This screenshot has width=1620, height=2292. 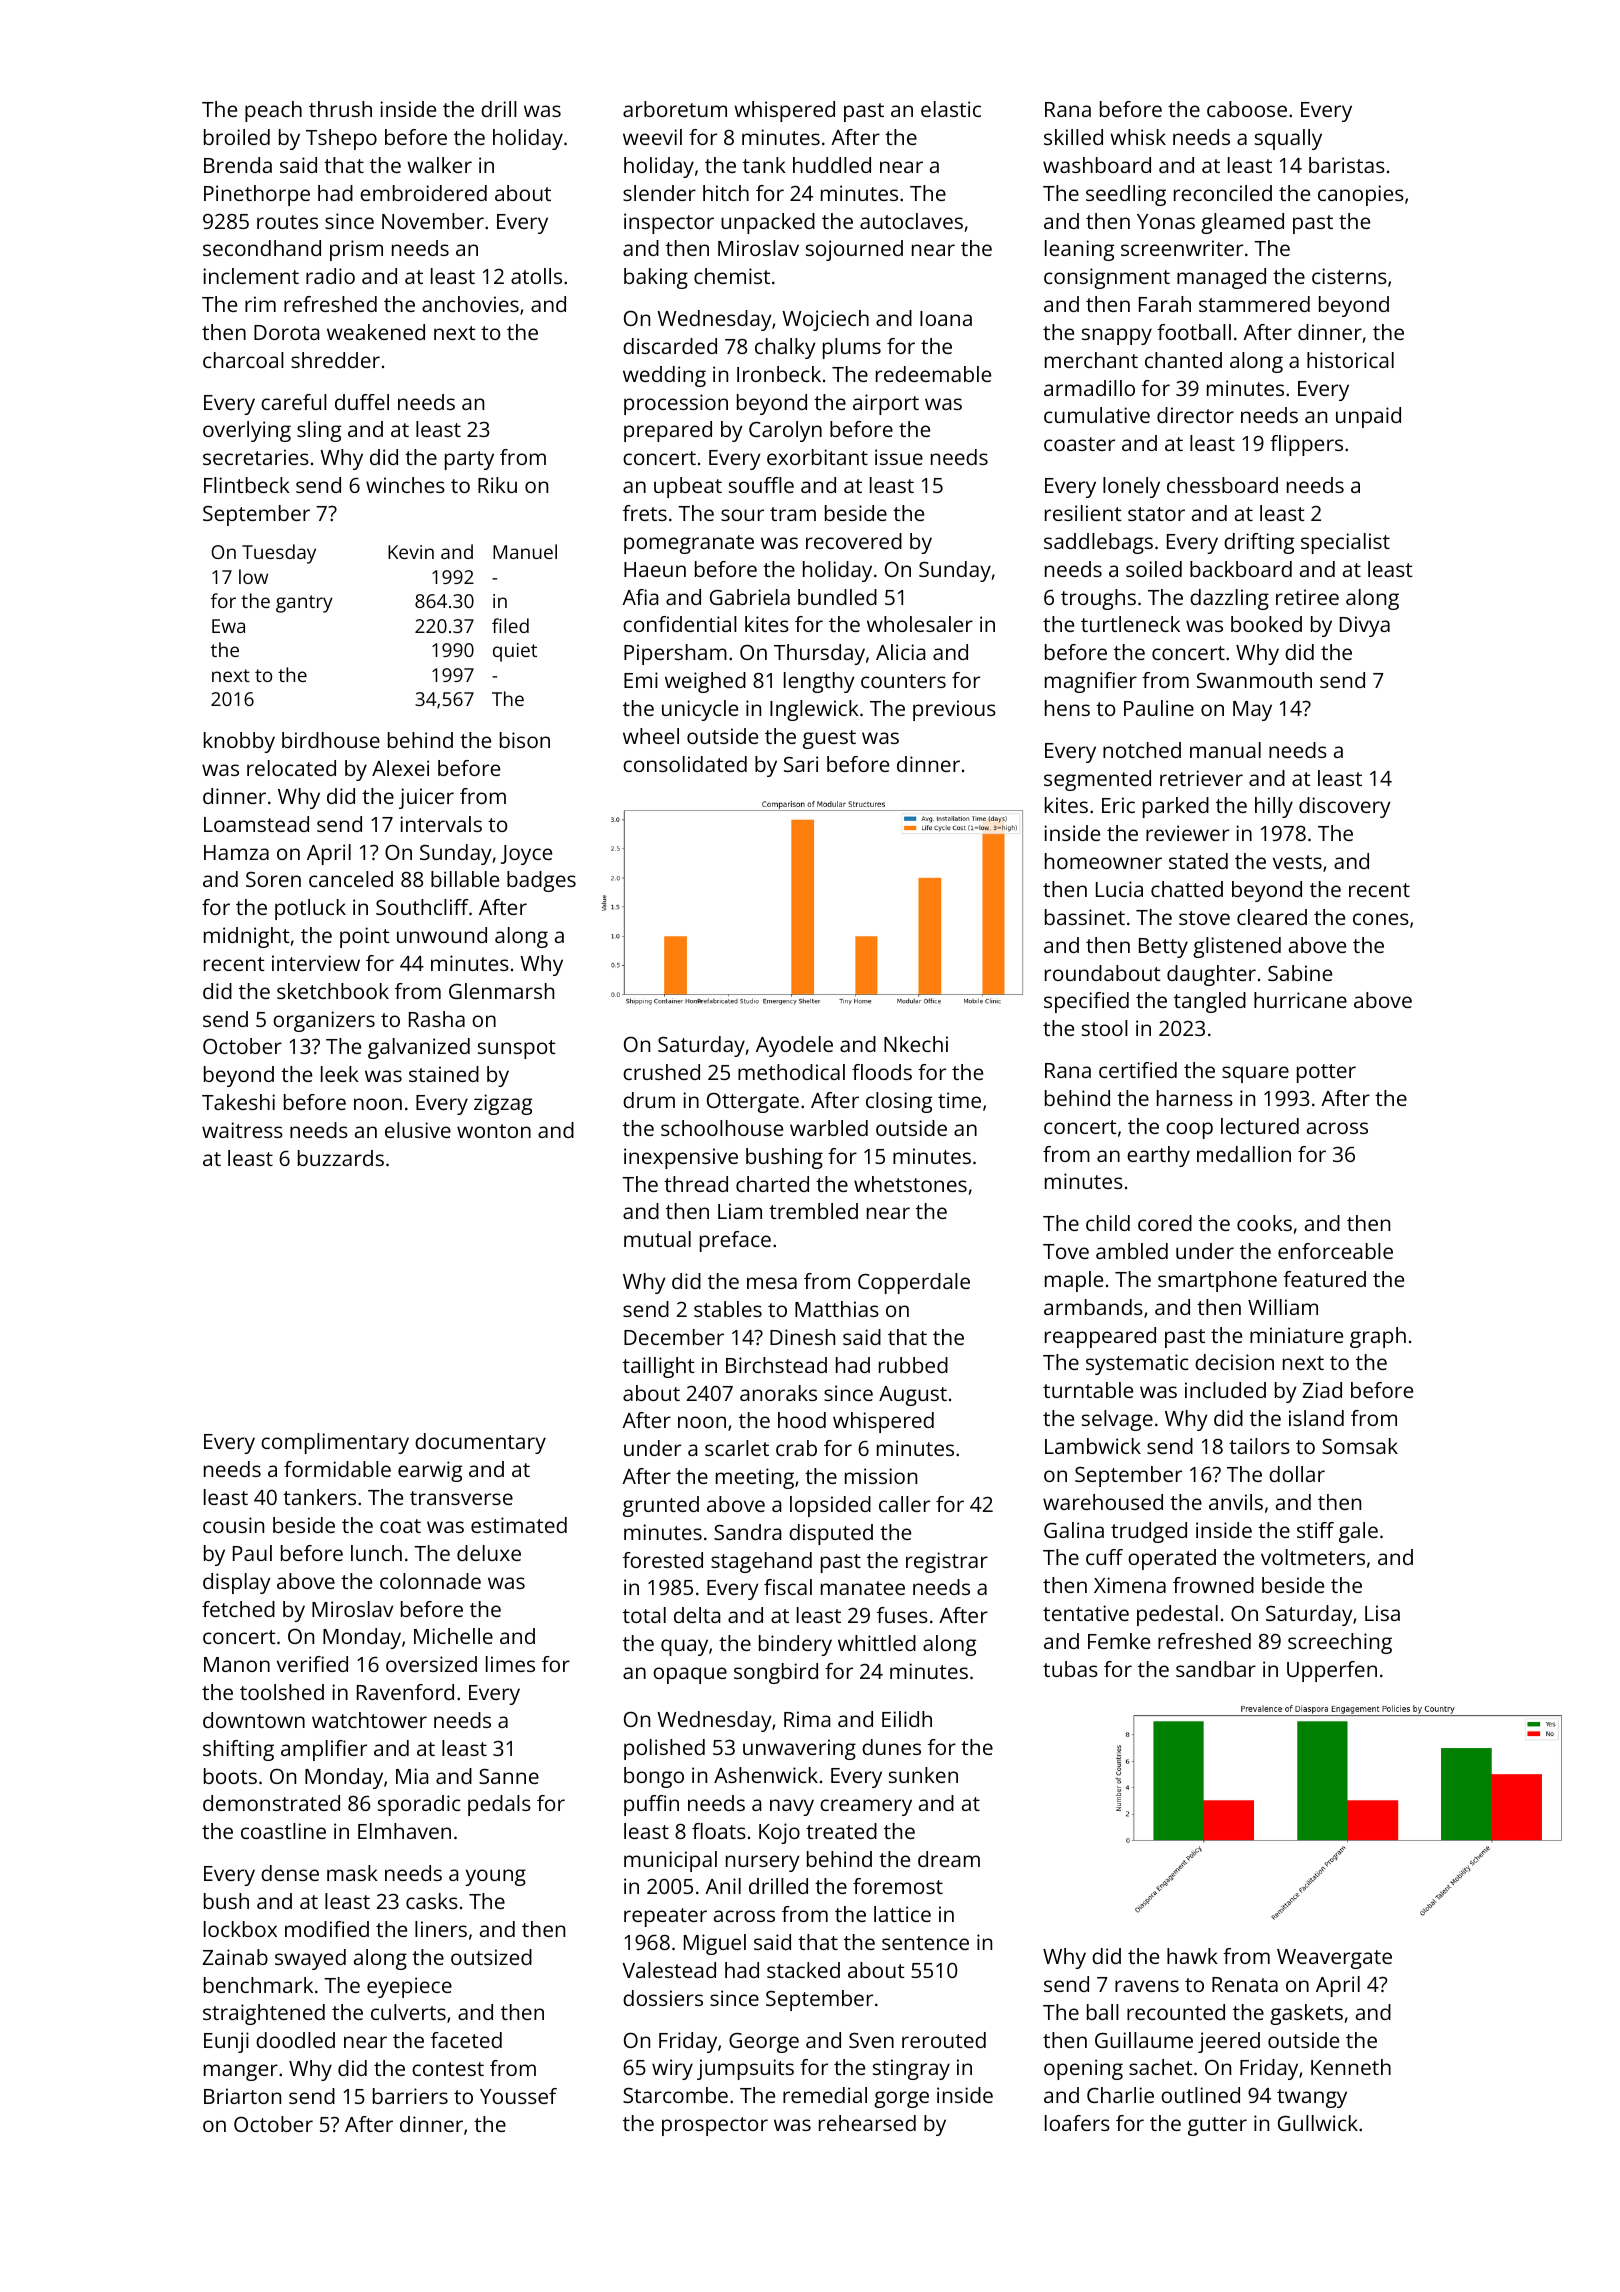 What do you see at coordinates (1349, 276) in the screenshot?
I see `cisterns` at bounding box center [1349, 276].
